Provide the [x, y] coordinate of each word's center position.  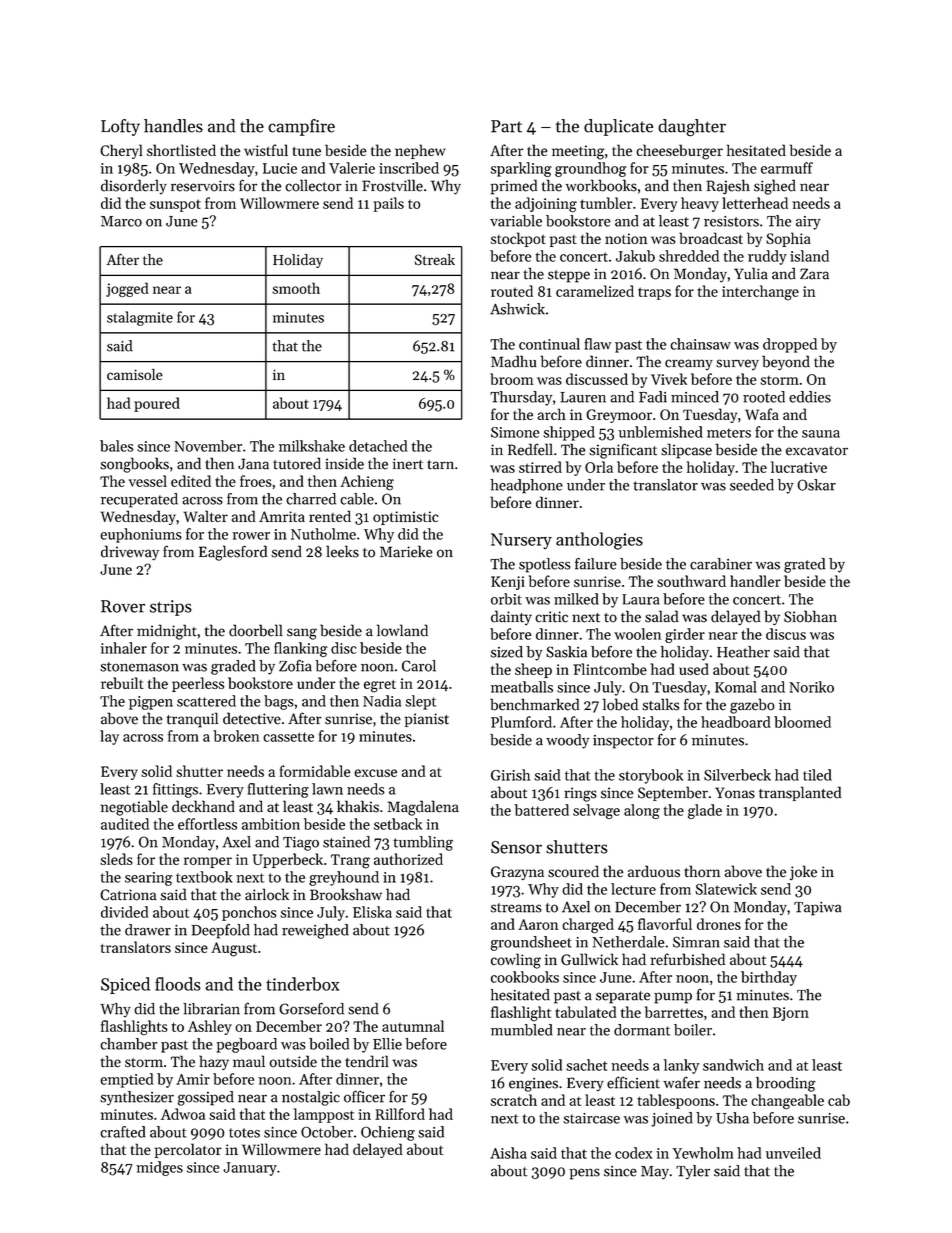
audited [125, 824]
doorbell [256, 630]
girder [685, 635]
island [809, 256]
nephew [420, 151]
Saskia [566, 652]
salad [662, 616]
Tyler [693, 1172]
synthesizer [137, 1098]
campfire [301, 127]
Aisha [508, 1153]
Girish [510, 775]
